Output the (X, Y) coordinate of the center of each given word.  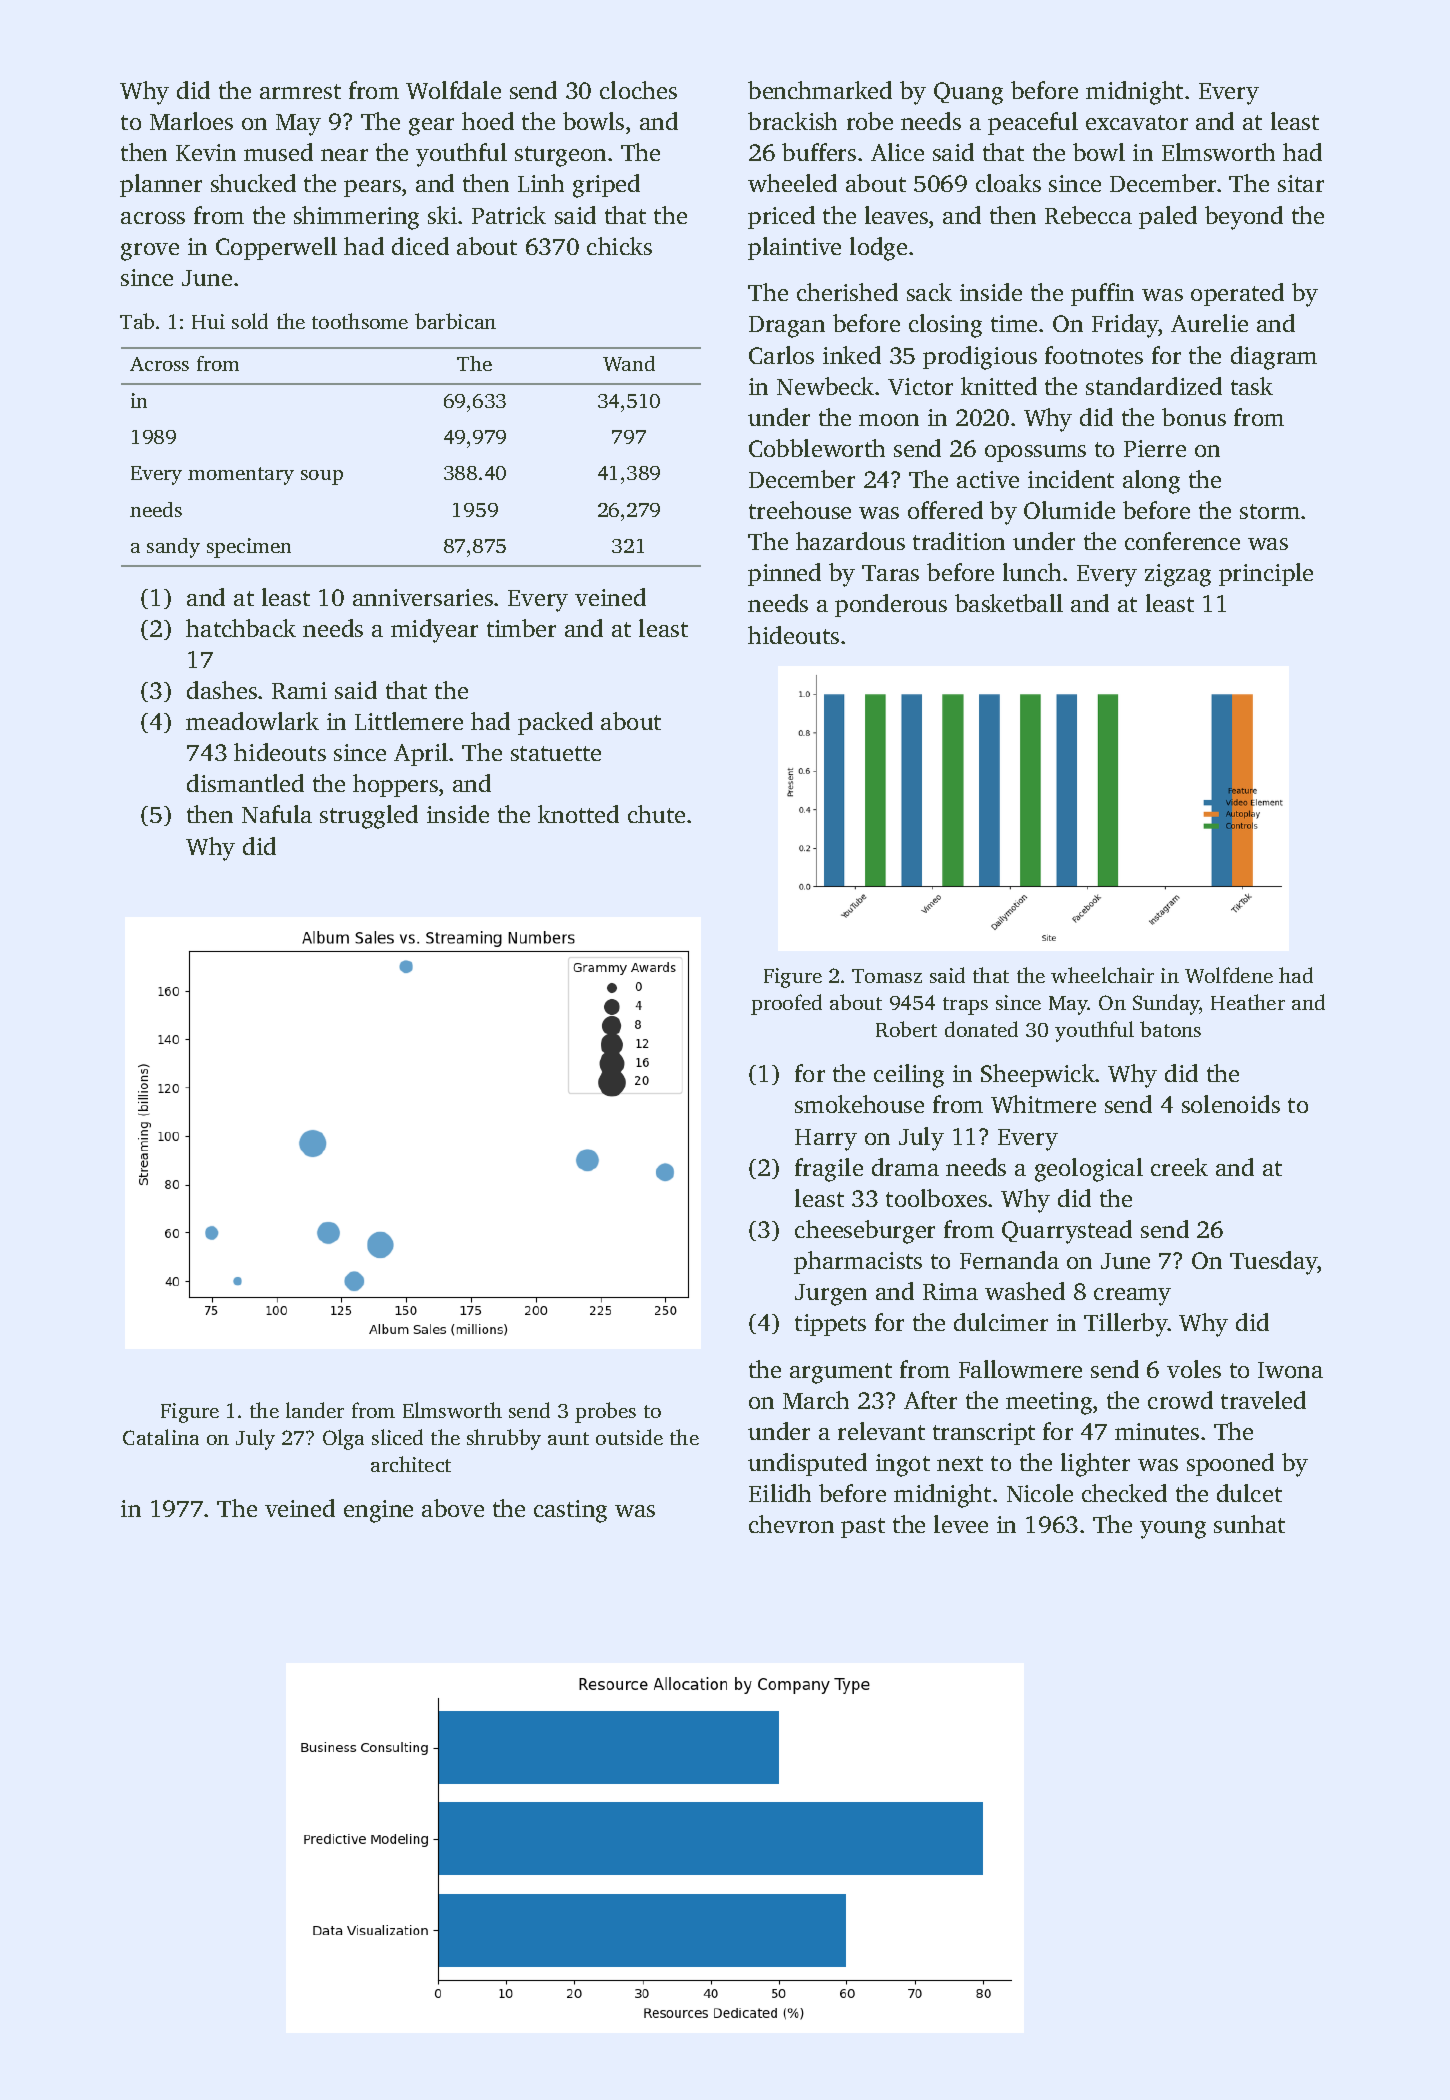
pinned (784, 574)
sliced (397, 1437)
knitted (999, 386)
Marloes (191, 121)
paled (1168, 217)
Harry (826, 1140)
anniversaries (423, 597)
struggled (369, 817)
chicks (619, 246)
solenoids (1231, 1104)
